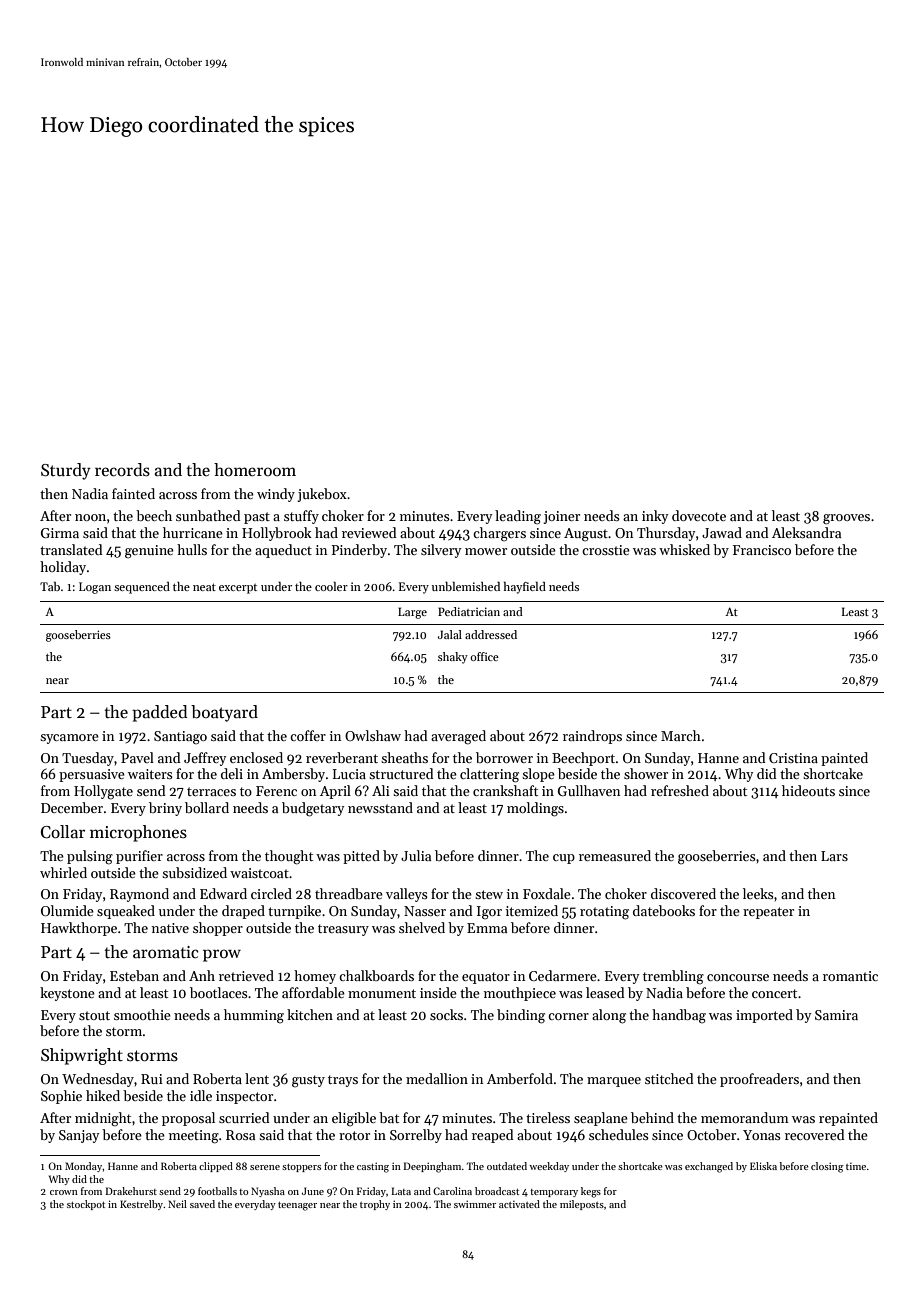 This image has height=1308, width=924. What do you see at coordinates (380, 807) in the image?
I see `newsstand` at bounding box center [380, 807].
